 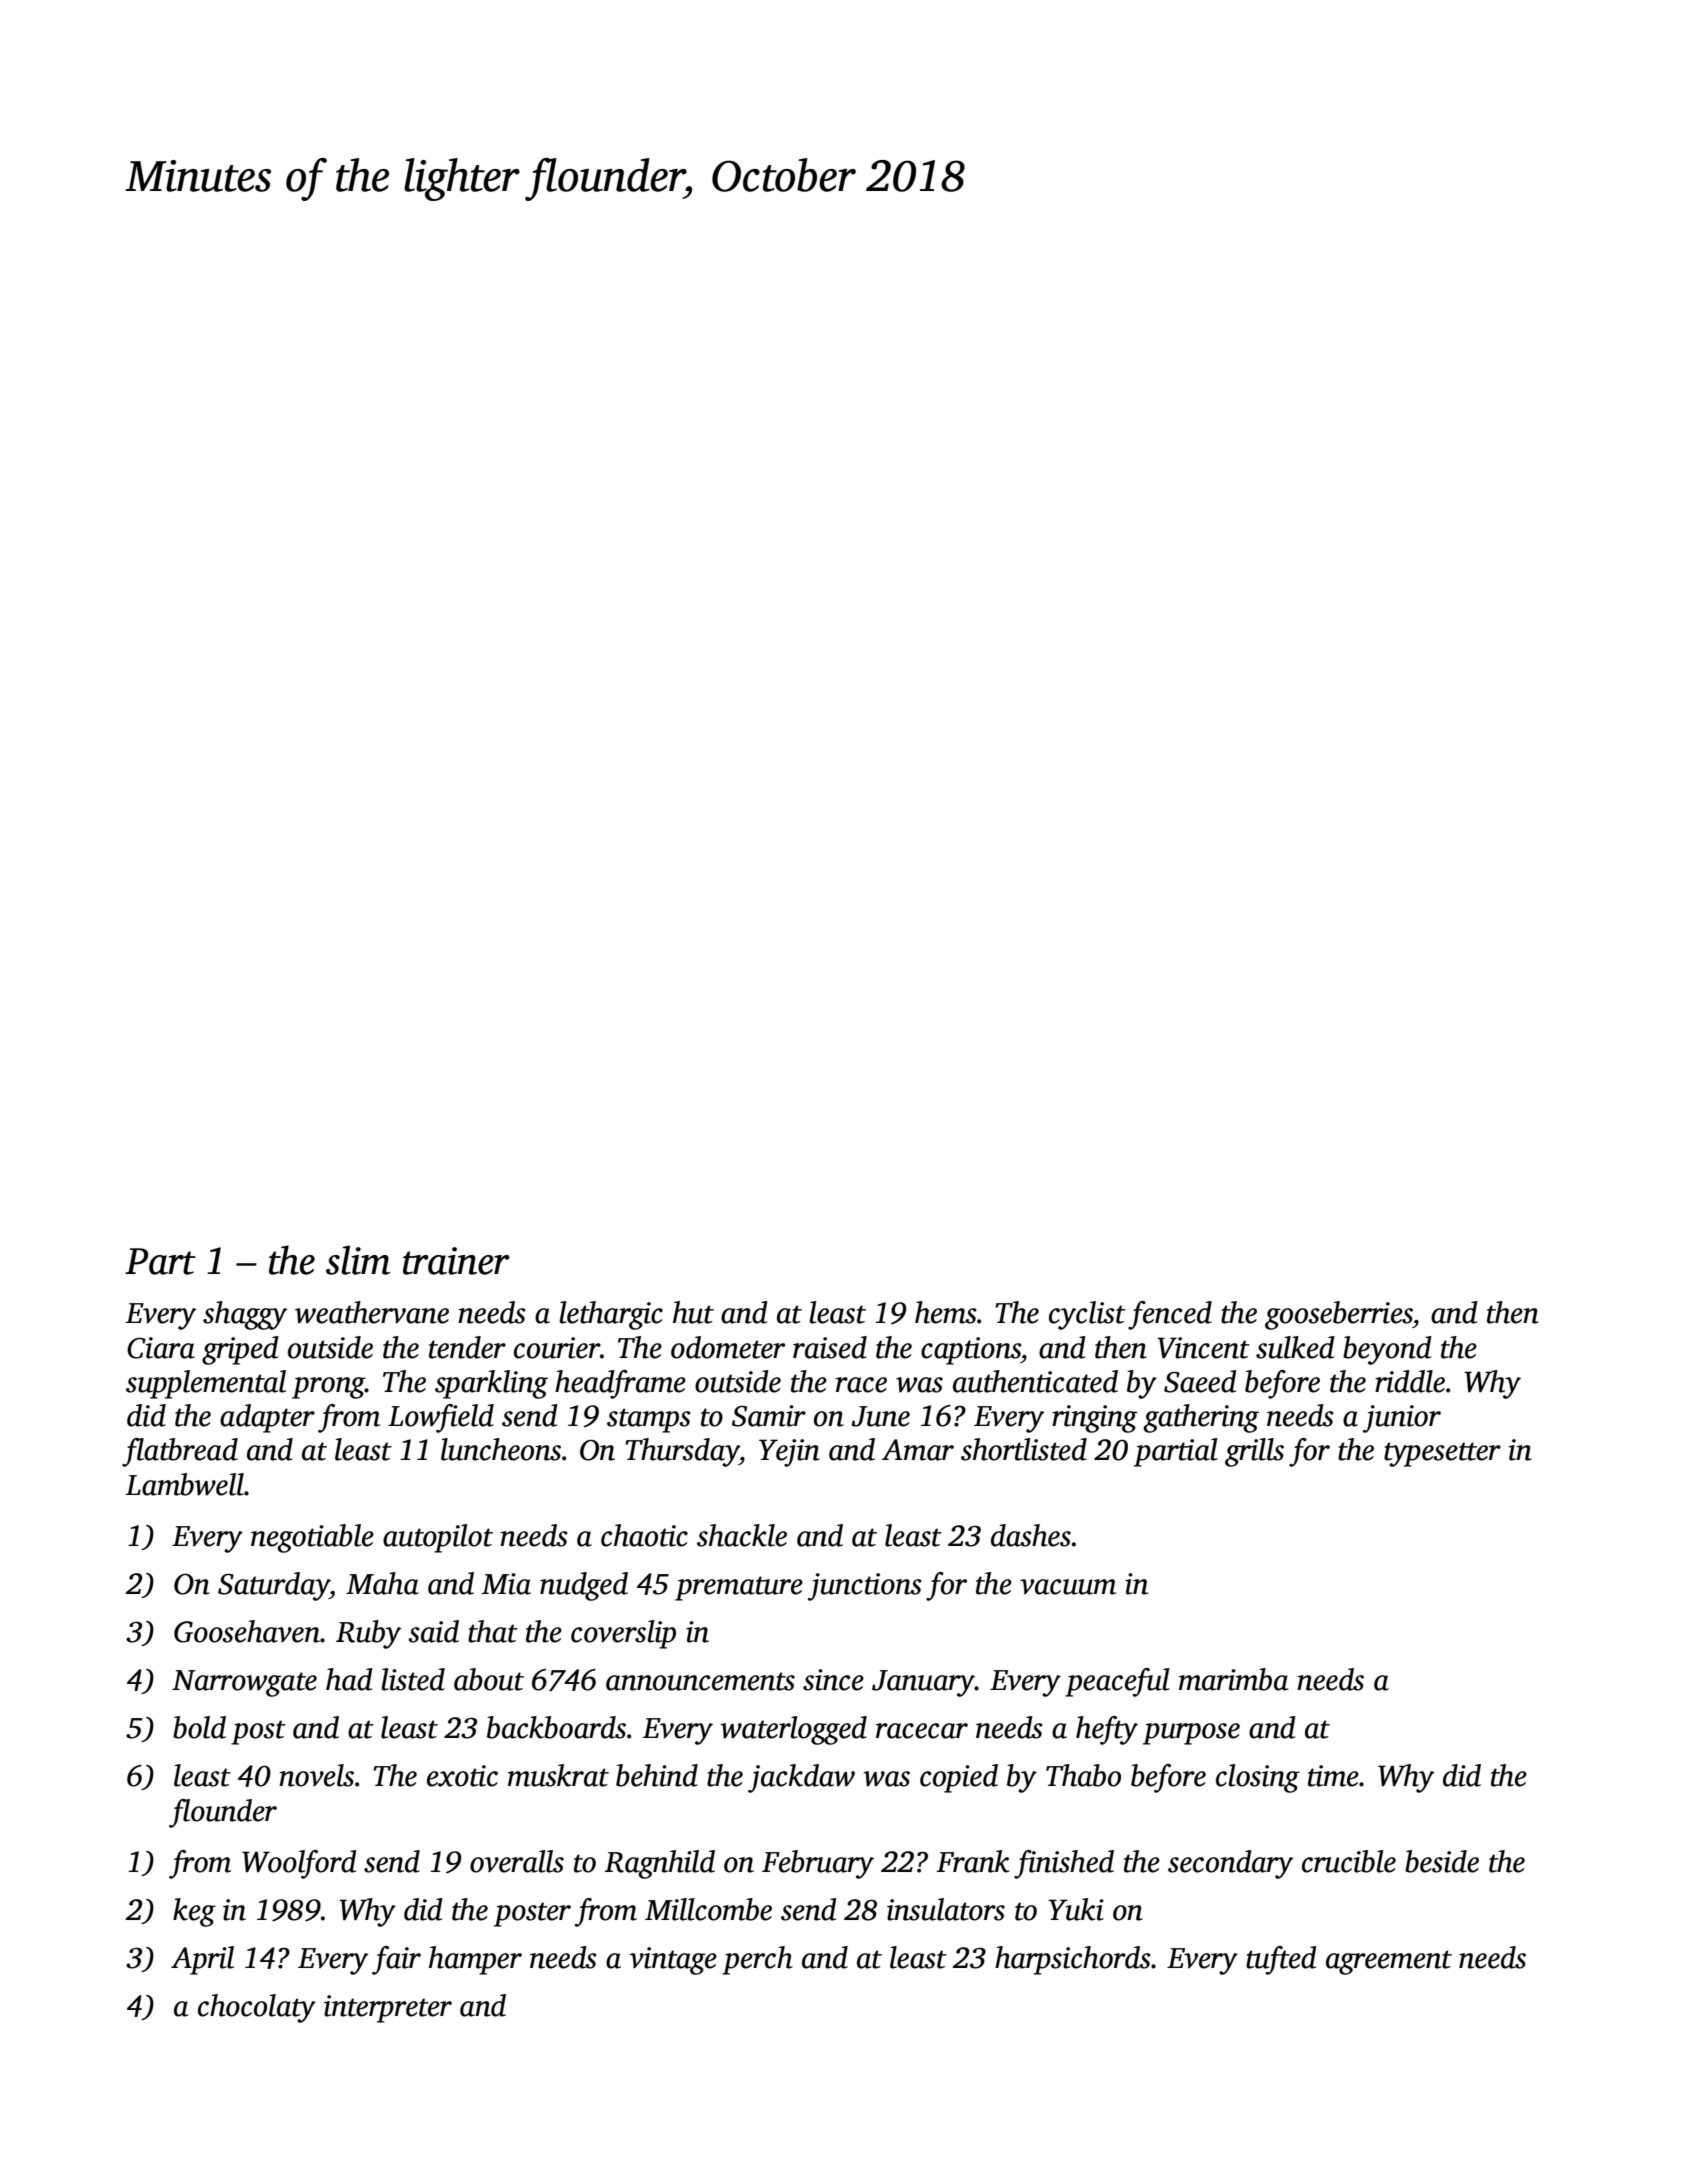 What do you see at coordinates (946, 1312) in the screenshot?
I see `hems` at bounding box center [946, 1312].
